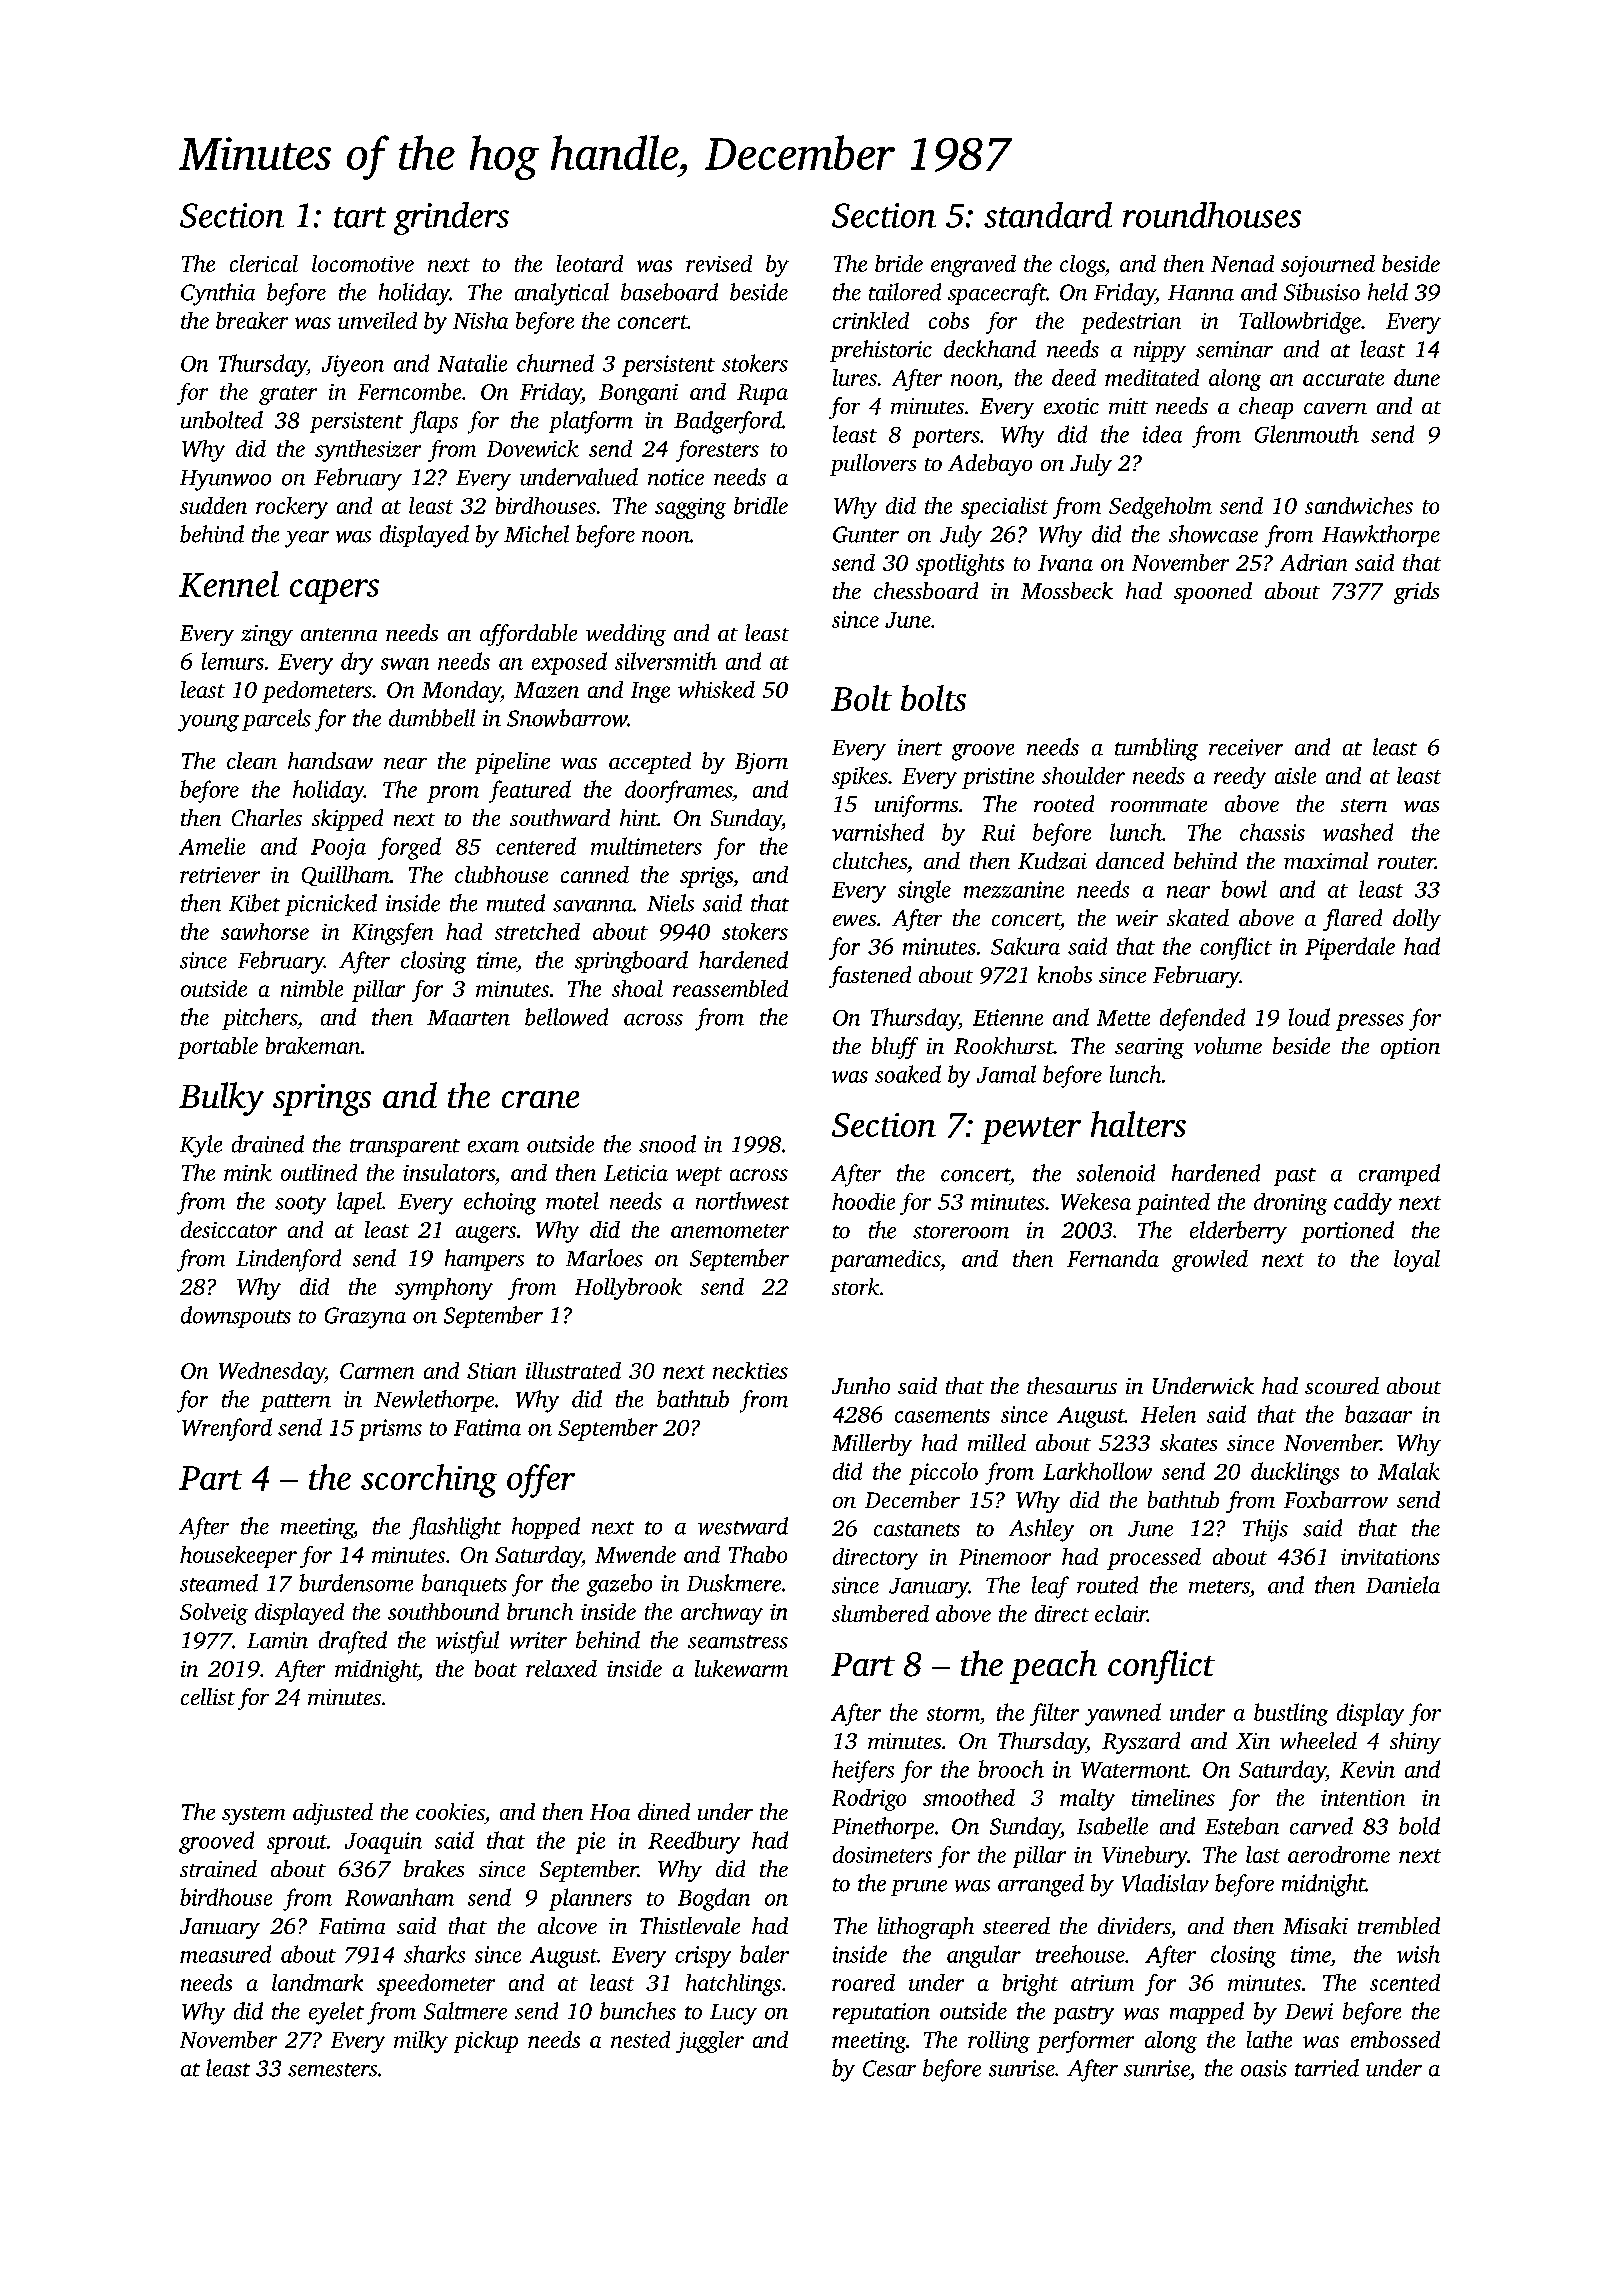 This document has width=1620, height=2292. What do you see at coordinates (356, 1583) in the document?
I see `burdensome` at bounding box center [356, 1583].
